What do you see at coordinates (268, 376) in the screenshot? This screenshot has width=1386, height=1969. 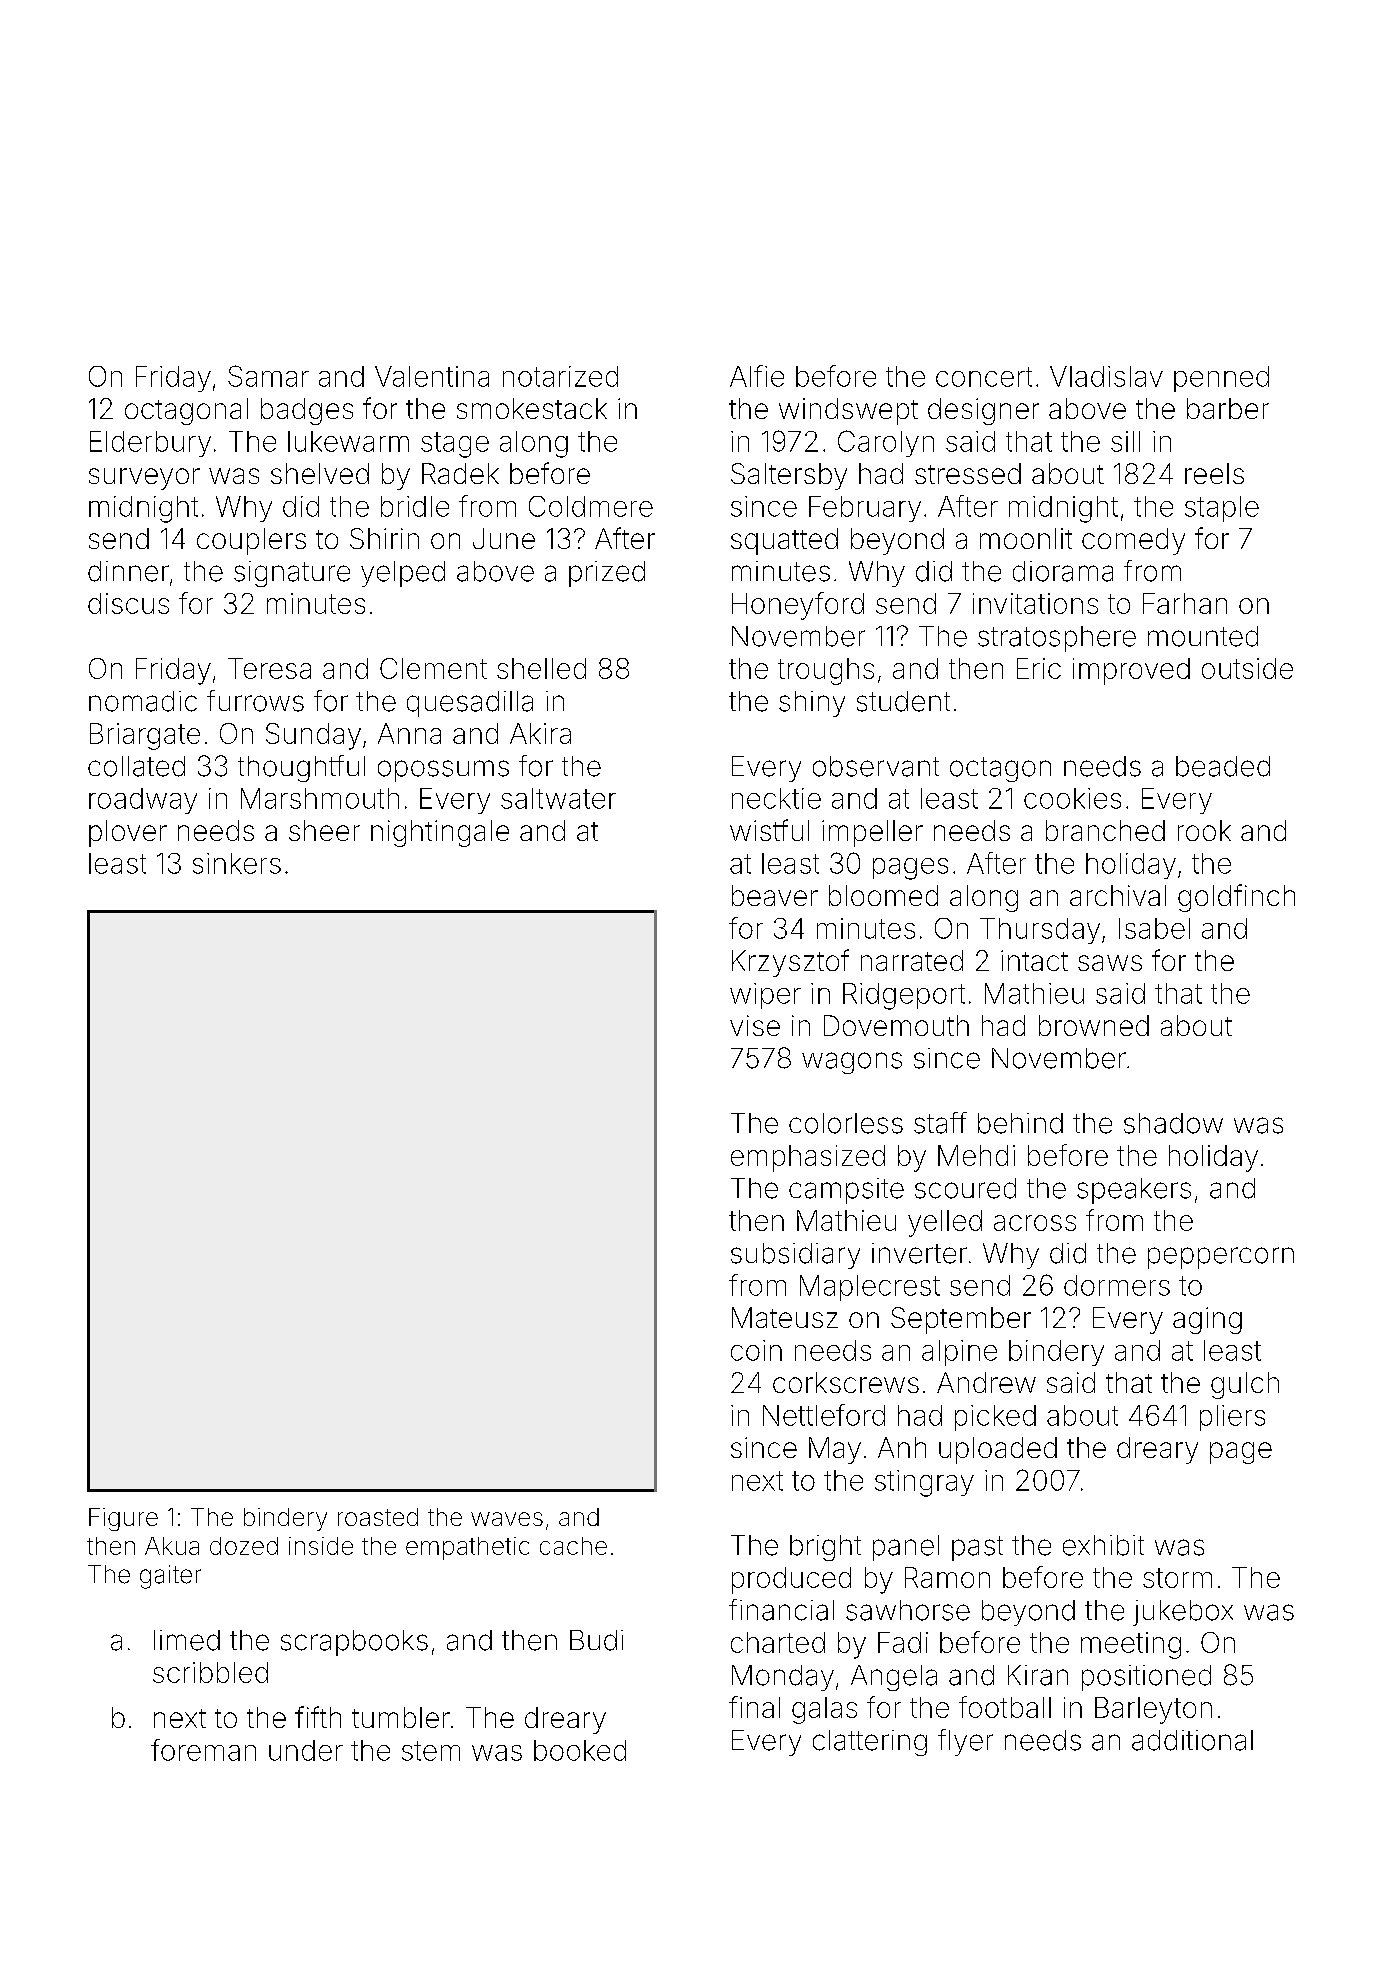 I see `Samar` at bounding box center [268, 376].
